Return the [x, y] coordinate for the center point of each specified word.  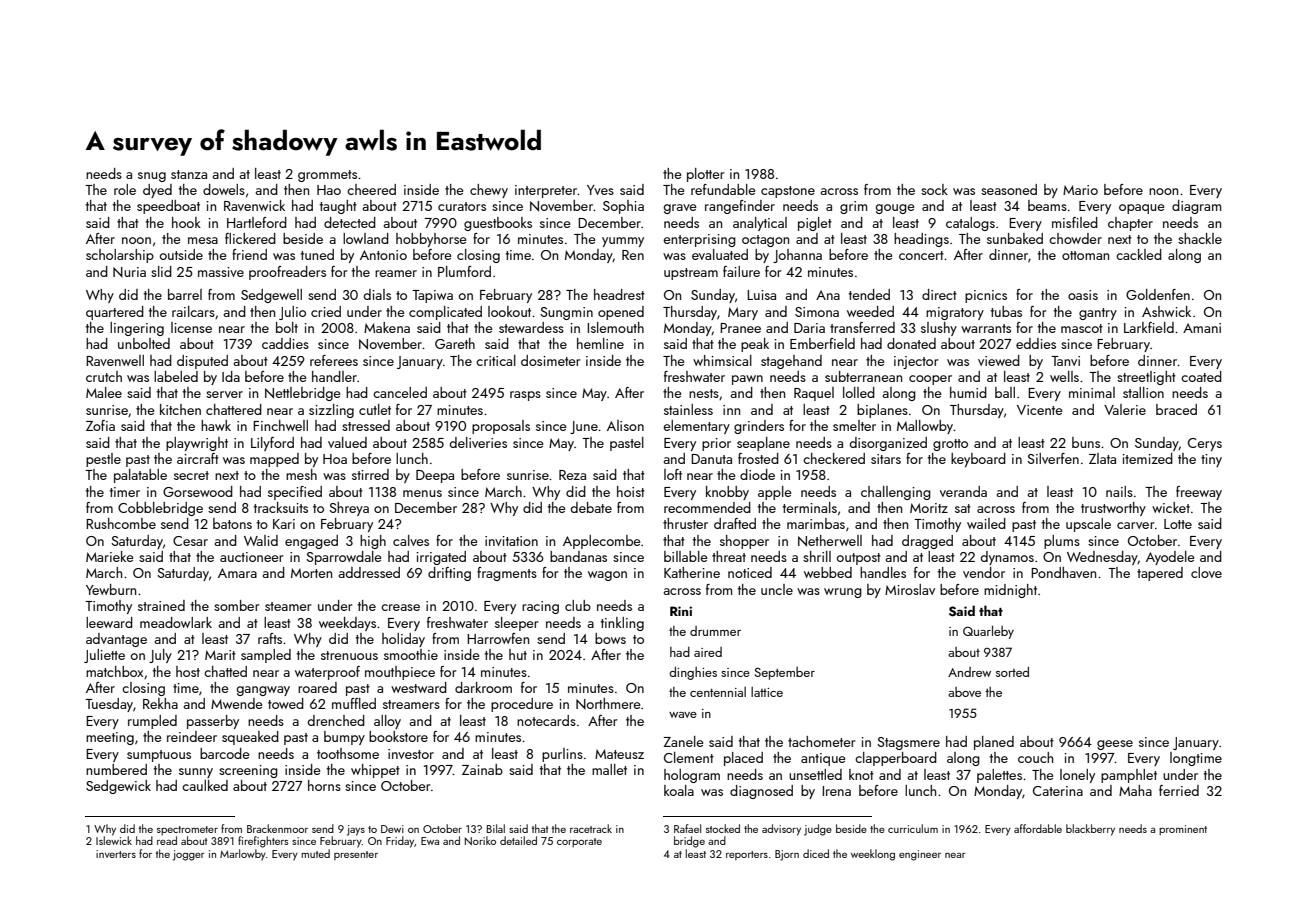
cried [326, 311]
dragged [927, 542]
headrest [619, 294]
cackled [1139, 254]
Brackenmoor [277, 828]
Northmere [608, 703]
